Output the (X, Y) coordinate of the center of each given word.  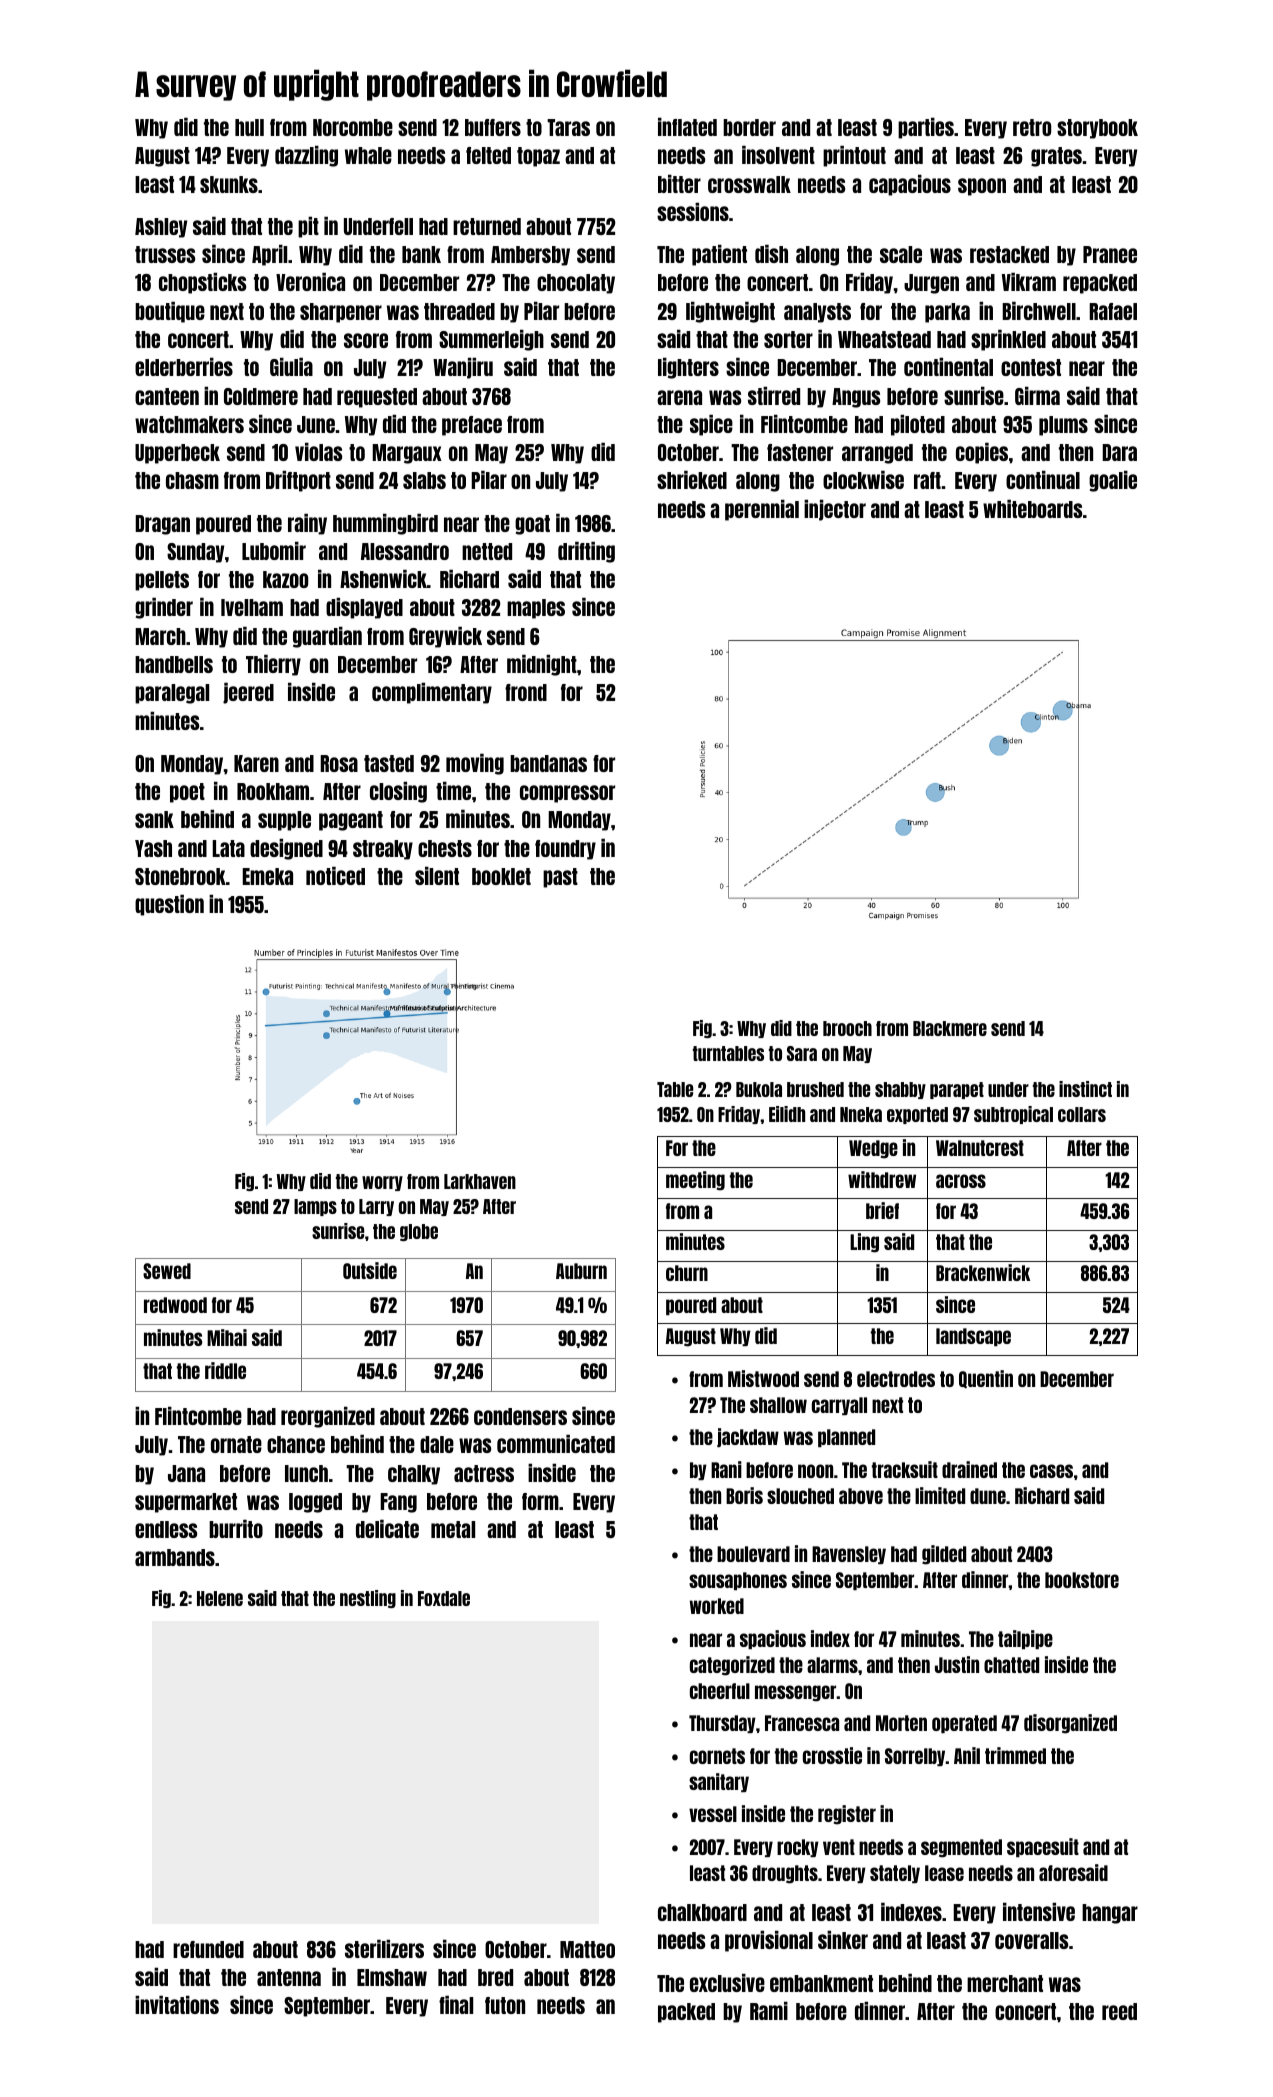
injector (835, 510)
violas (318, 452)
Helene (220, 1598)
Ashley (161, 228)
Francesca (802, 1723)
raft (927, 480)
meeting (695, 1181)
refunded (208, 1949)
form (540, 1501)
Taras (568, 127)
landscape (973, 1337)
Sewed (167, 1271)
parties (926, 128)
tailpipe (1025, 1639)
